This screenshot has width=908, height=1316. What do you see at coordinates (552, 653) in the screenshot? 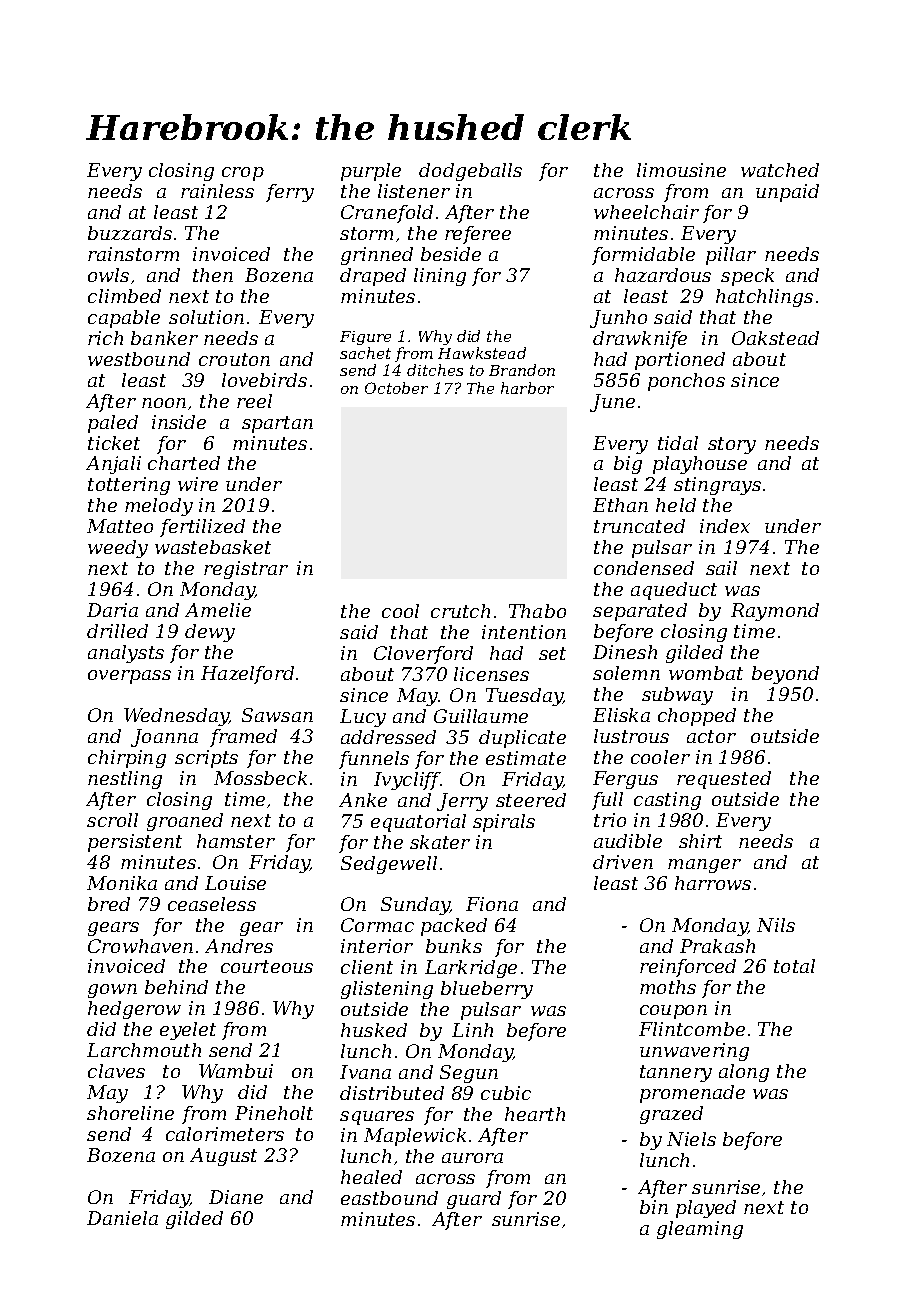
I see `set` at bounding box center [552, 653].
